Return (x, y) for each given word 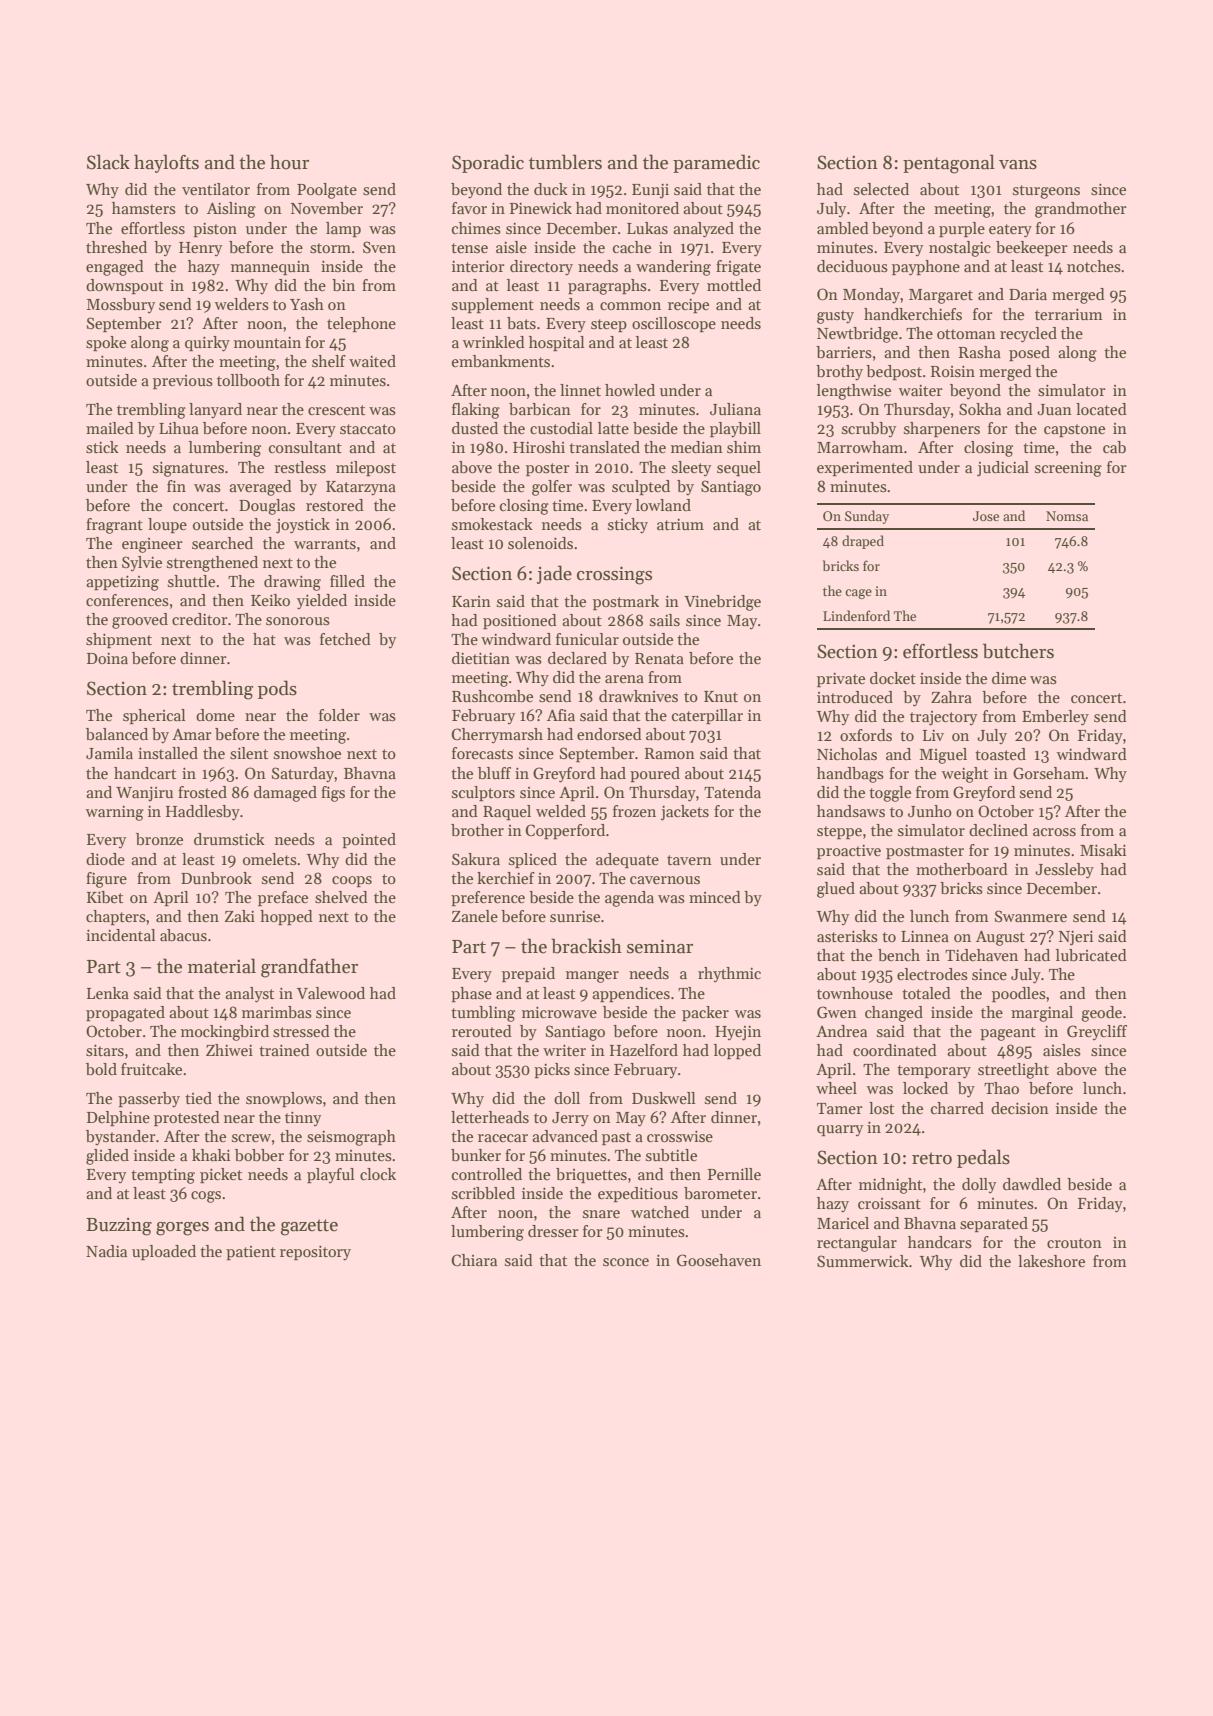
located (1101, 409)
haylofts (166, 163)
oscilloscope (674, 324)
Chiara (474, 1260)
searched (222, 543)
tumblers (565, 162)
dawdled (1032, 1184)
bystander (121, 1138)
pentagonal (949, 164)
